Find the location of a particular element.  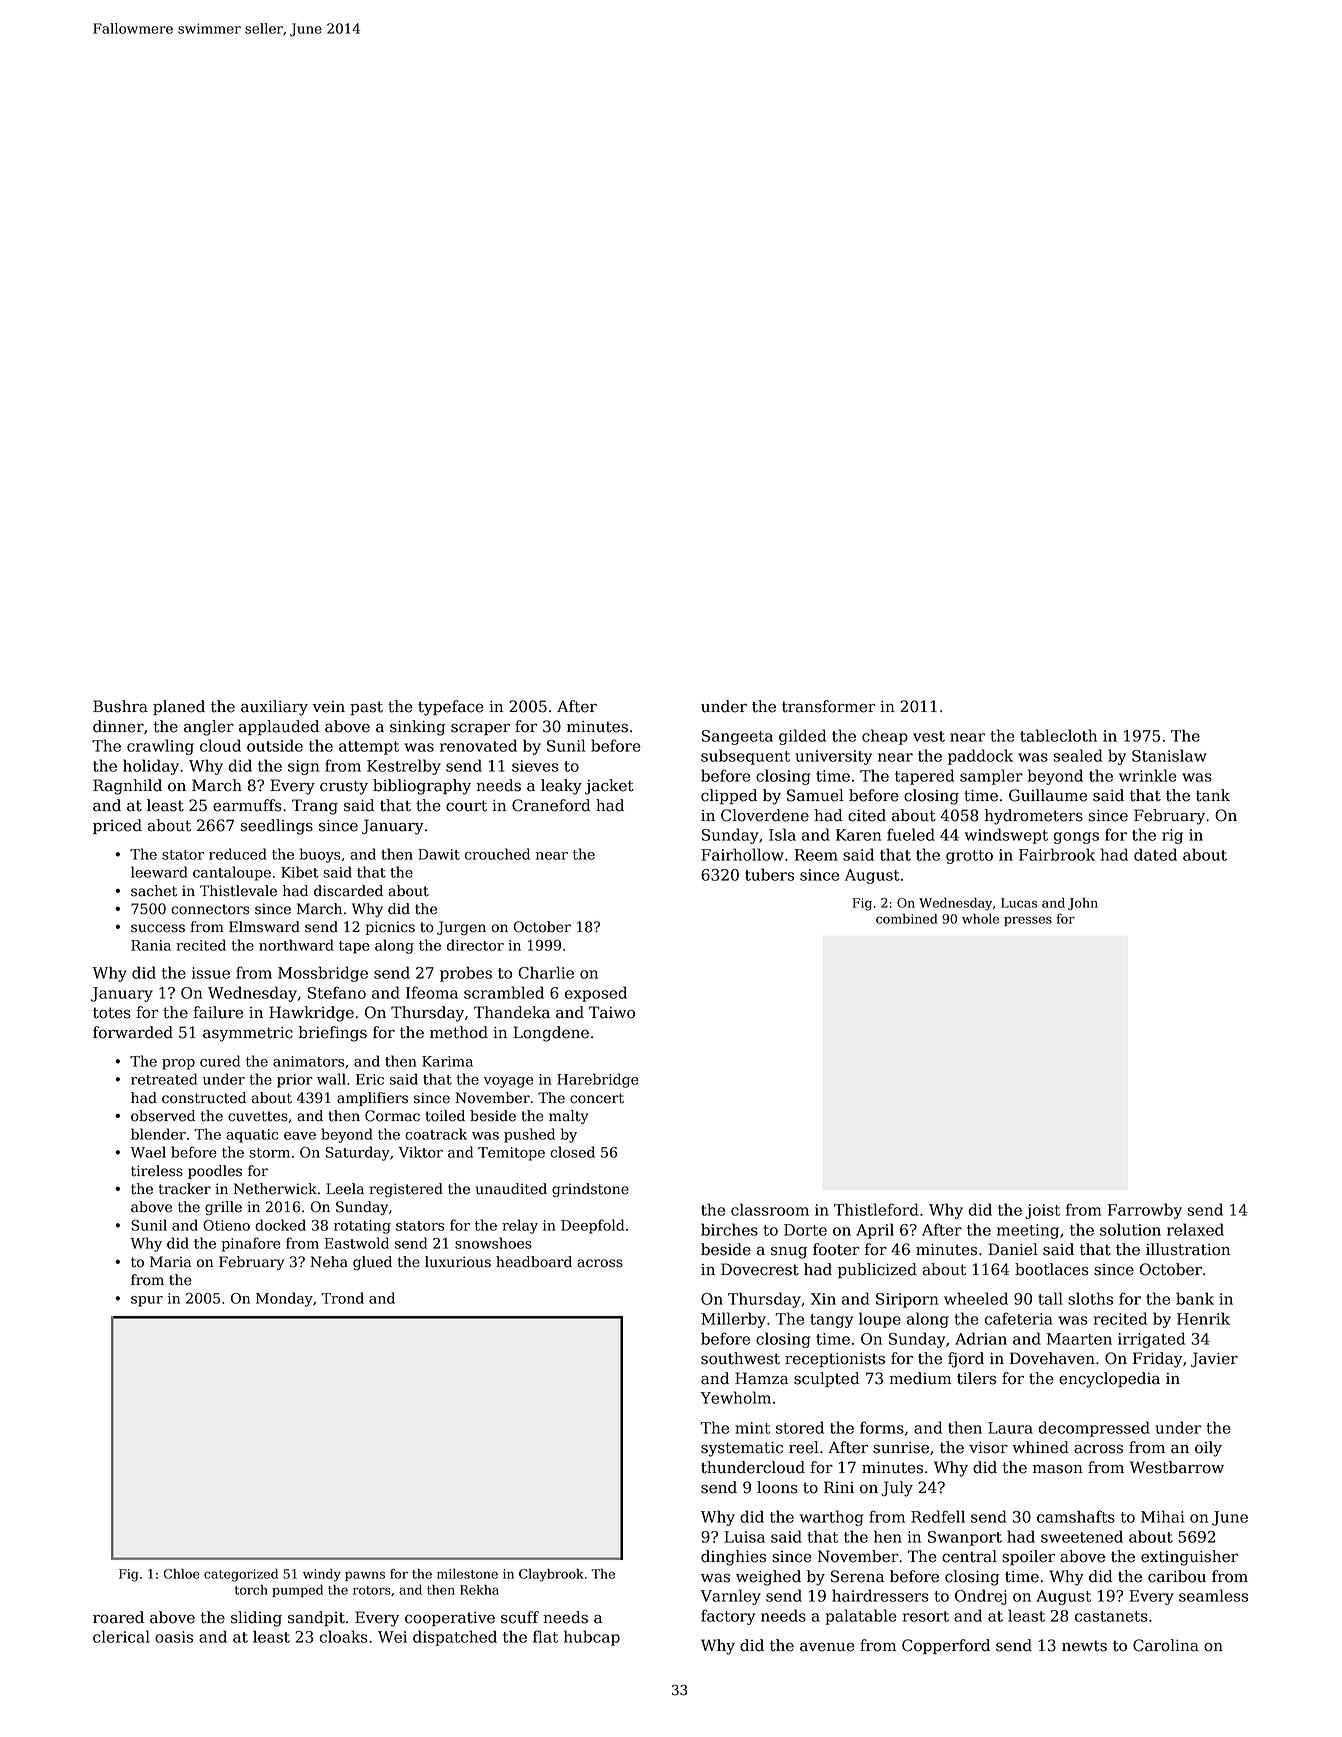

fjord is located at coordinates (966, 1360).
